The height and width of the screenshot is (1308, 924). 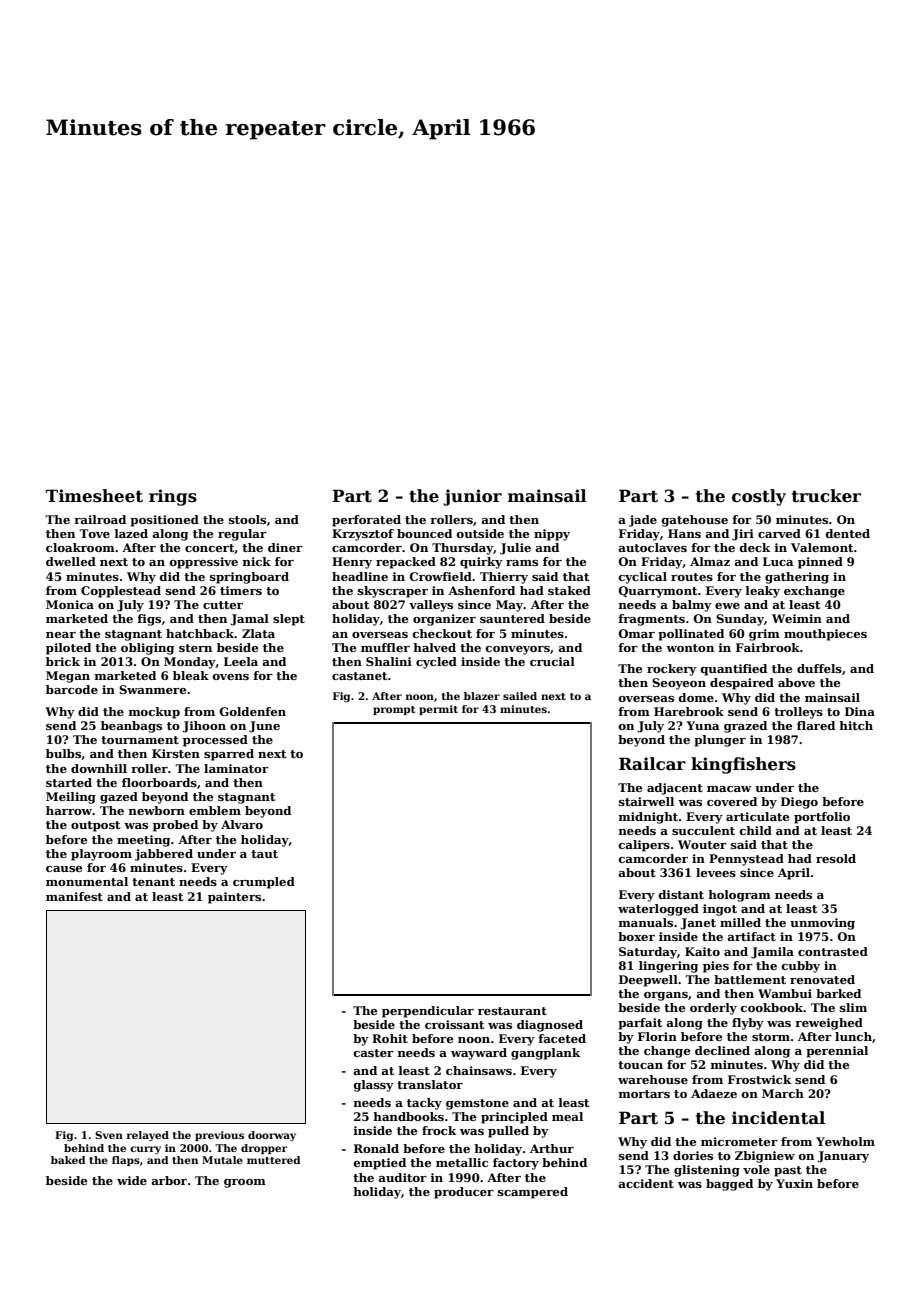 What do you see at coordinates (472, 497) in the screenshot?
I see `junior` at bounding box center [472, 497].
